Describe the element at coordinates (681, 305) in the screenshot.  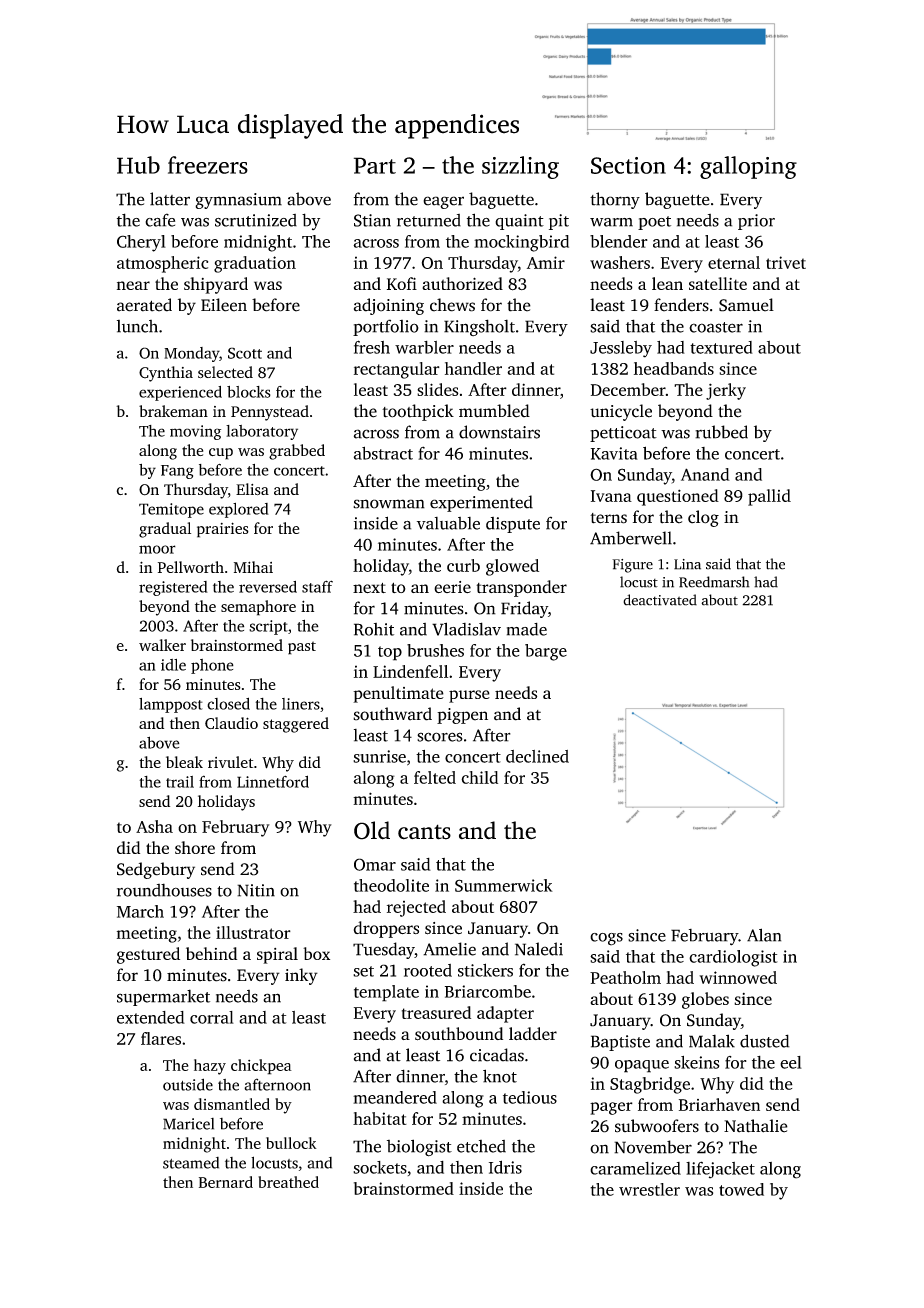
I see `fenders` at that location.
